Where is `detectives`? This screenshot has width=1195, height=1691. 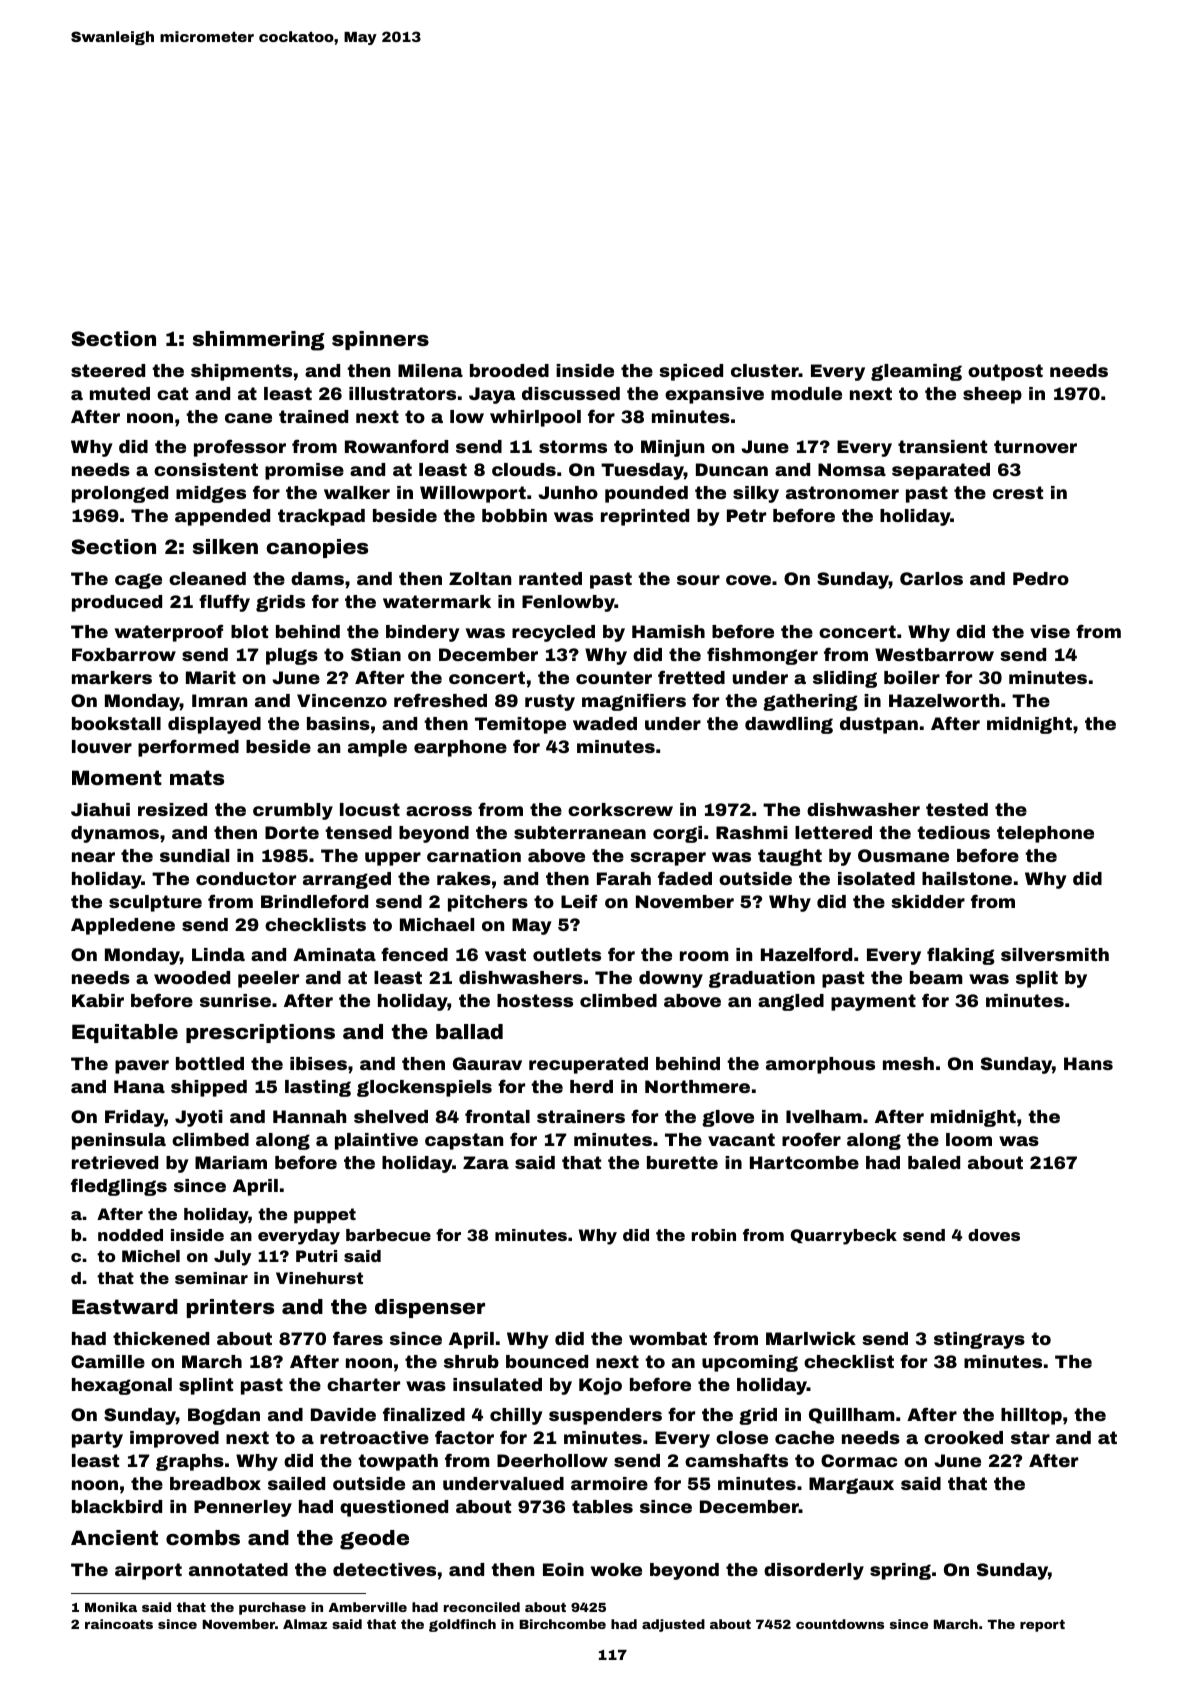 detectives is located at coordinates (384, 1569).
